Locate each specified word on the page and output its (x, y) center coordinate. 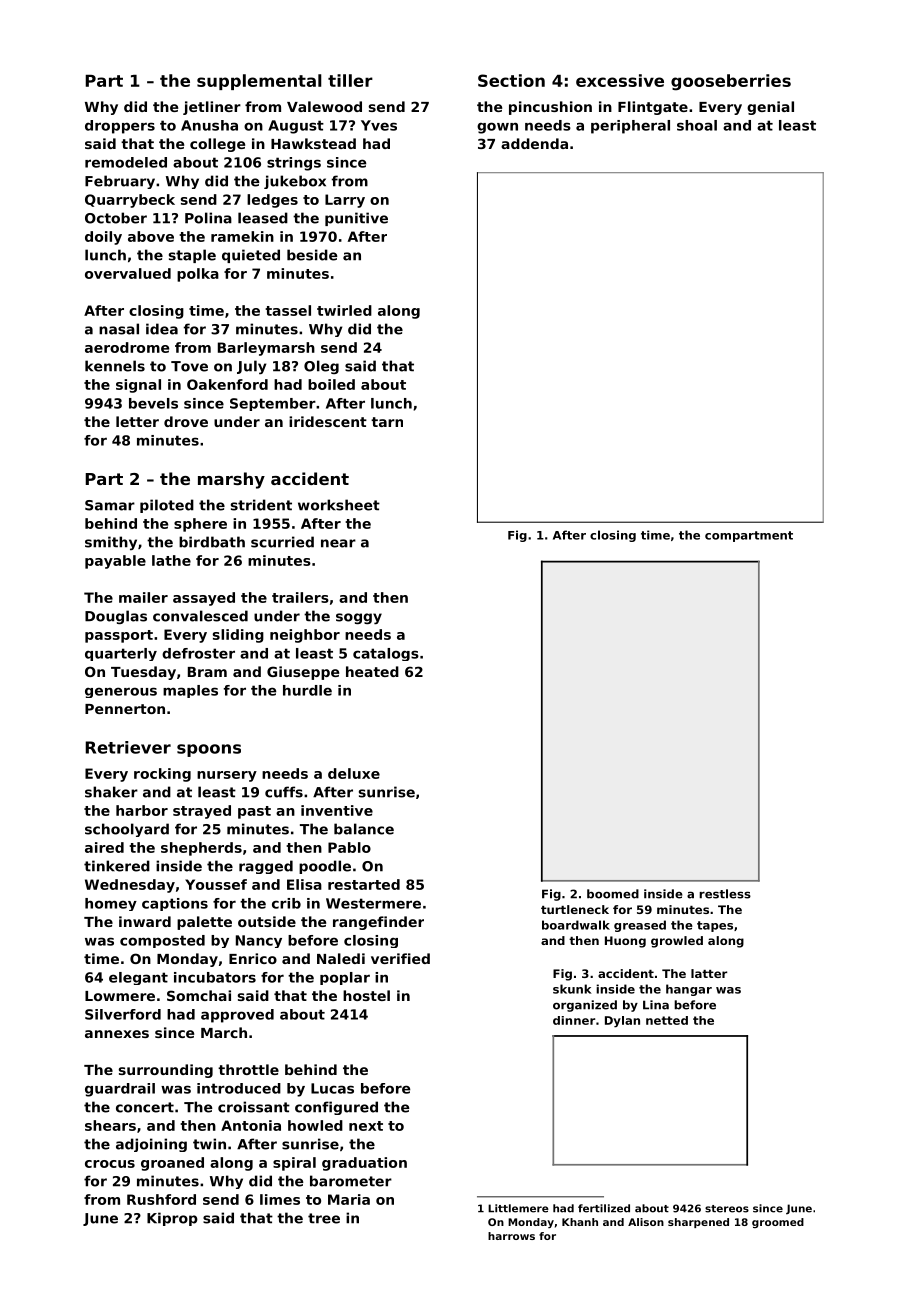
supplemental (259, 82)
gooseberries (731, 82)
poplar (345, 978)
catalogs (386, 654)
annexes (117, 1034)
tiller (350, 80)
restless (725, 894)
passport (119, 636)
